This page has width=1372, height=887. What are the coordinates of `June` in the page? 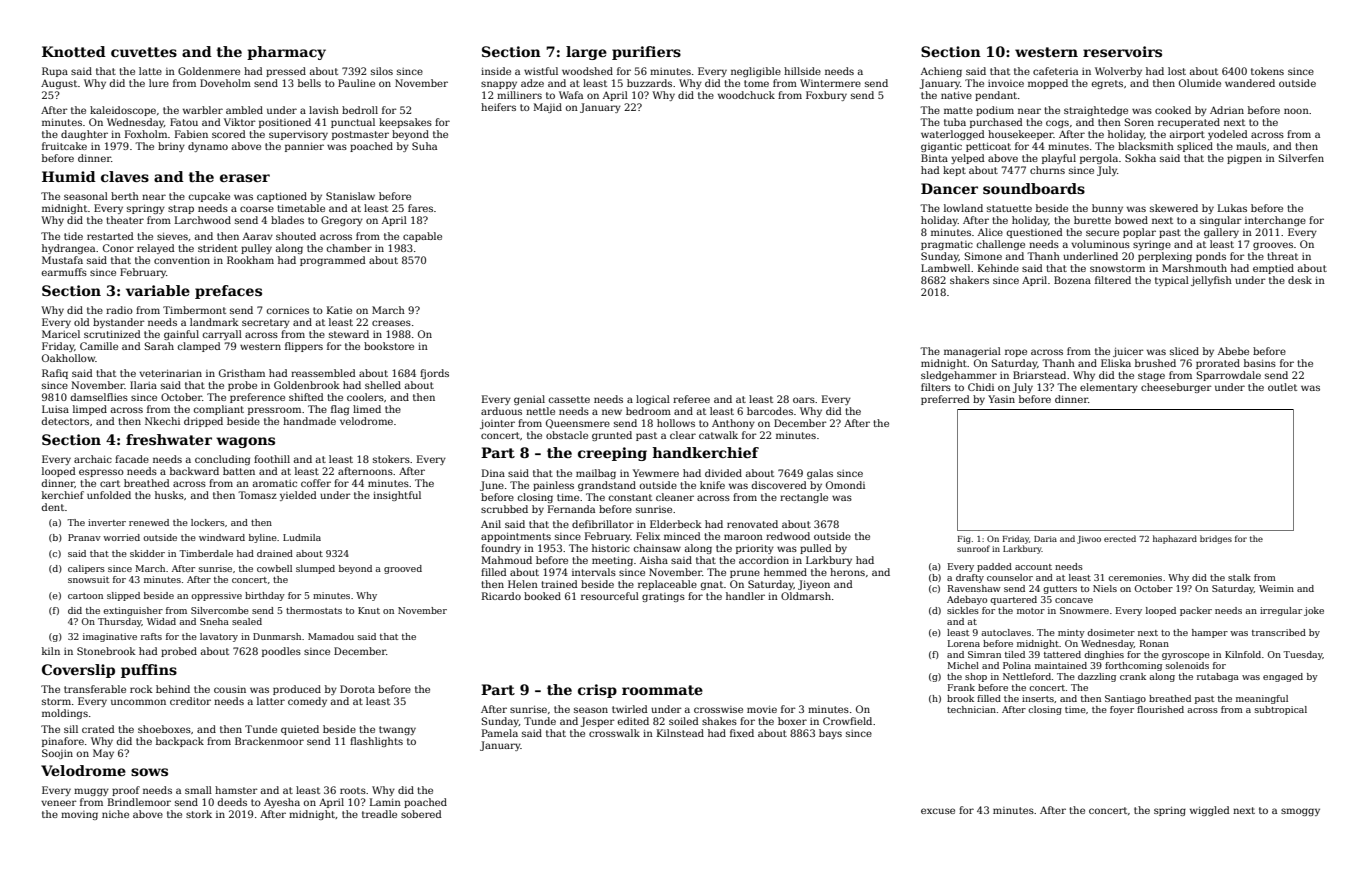 It's located at (492, 486).
